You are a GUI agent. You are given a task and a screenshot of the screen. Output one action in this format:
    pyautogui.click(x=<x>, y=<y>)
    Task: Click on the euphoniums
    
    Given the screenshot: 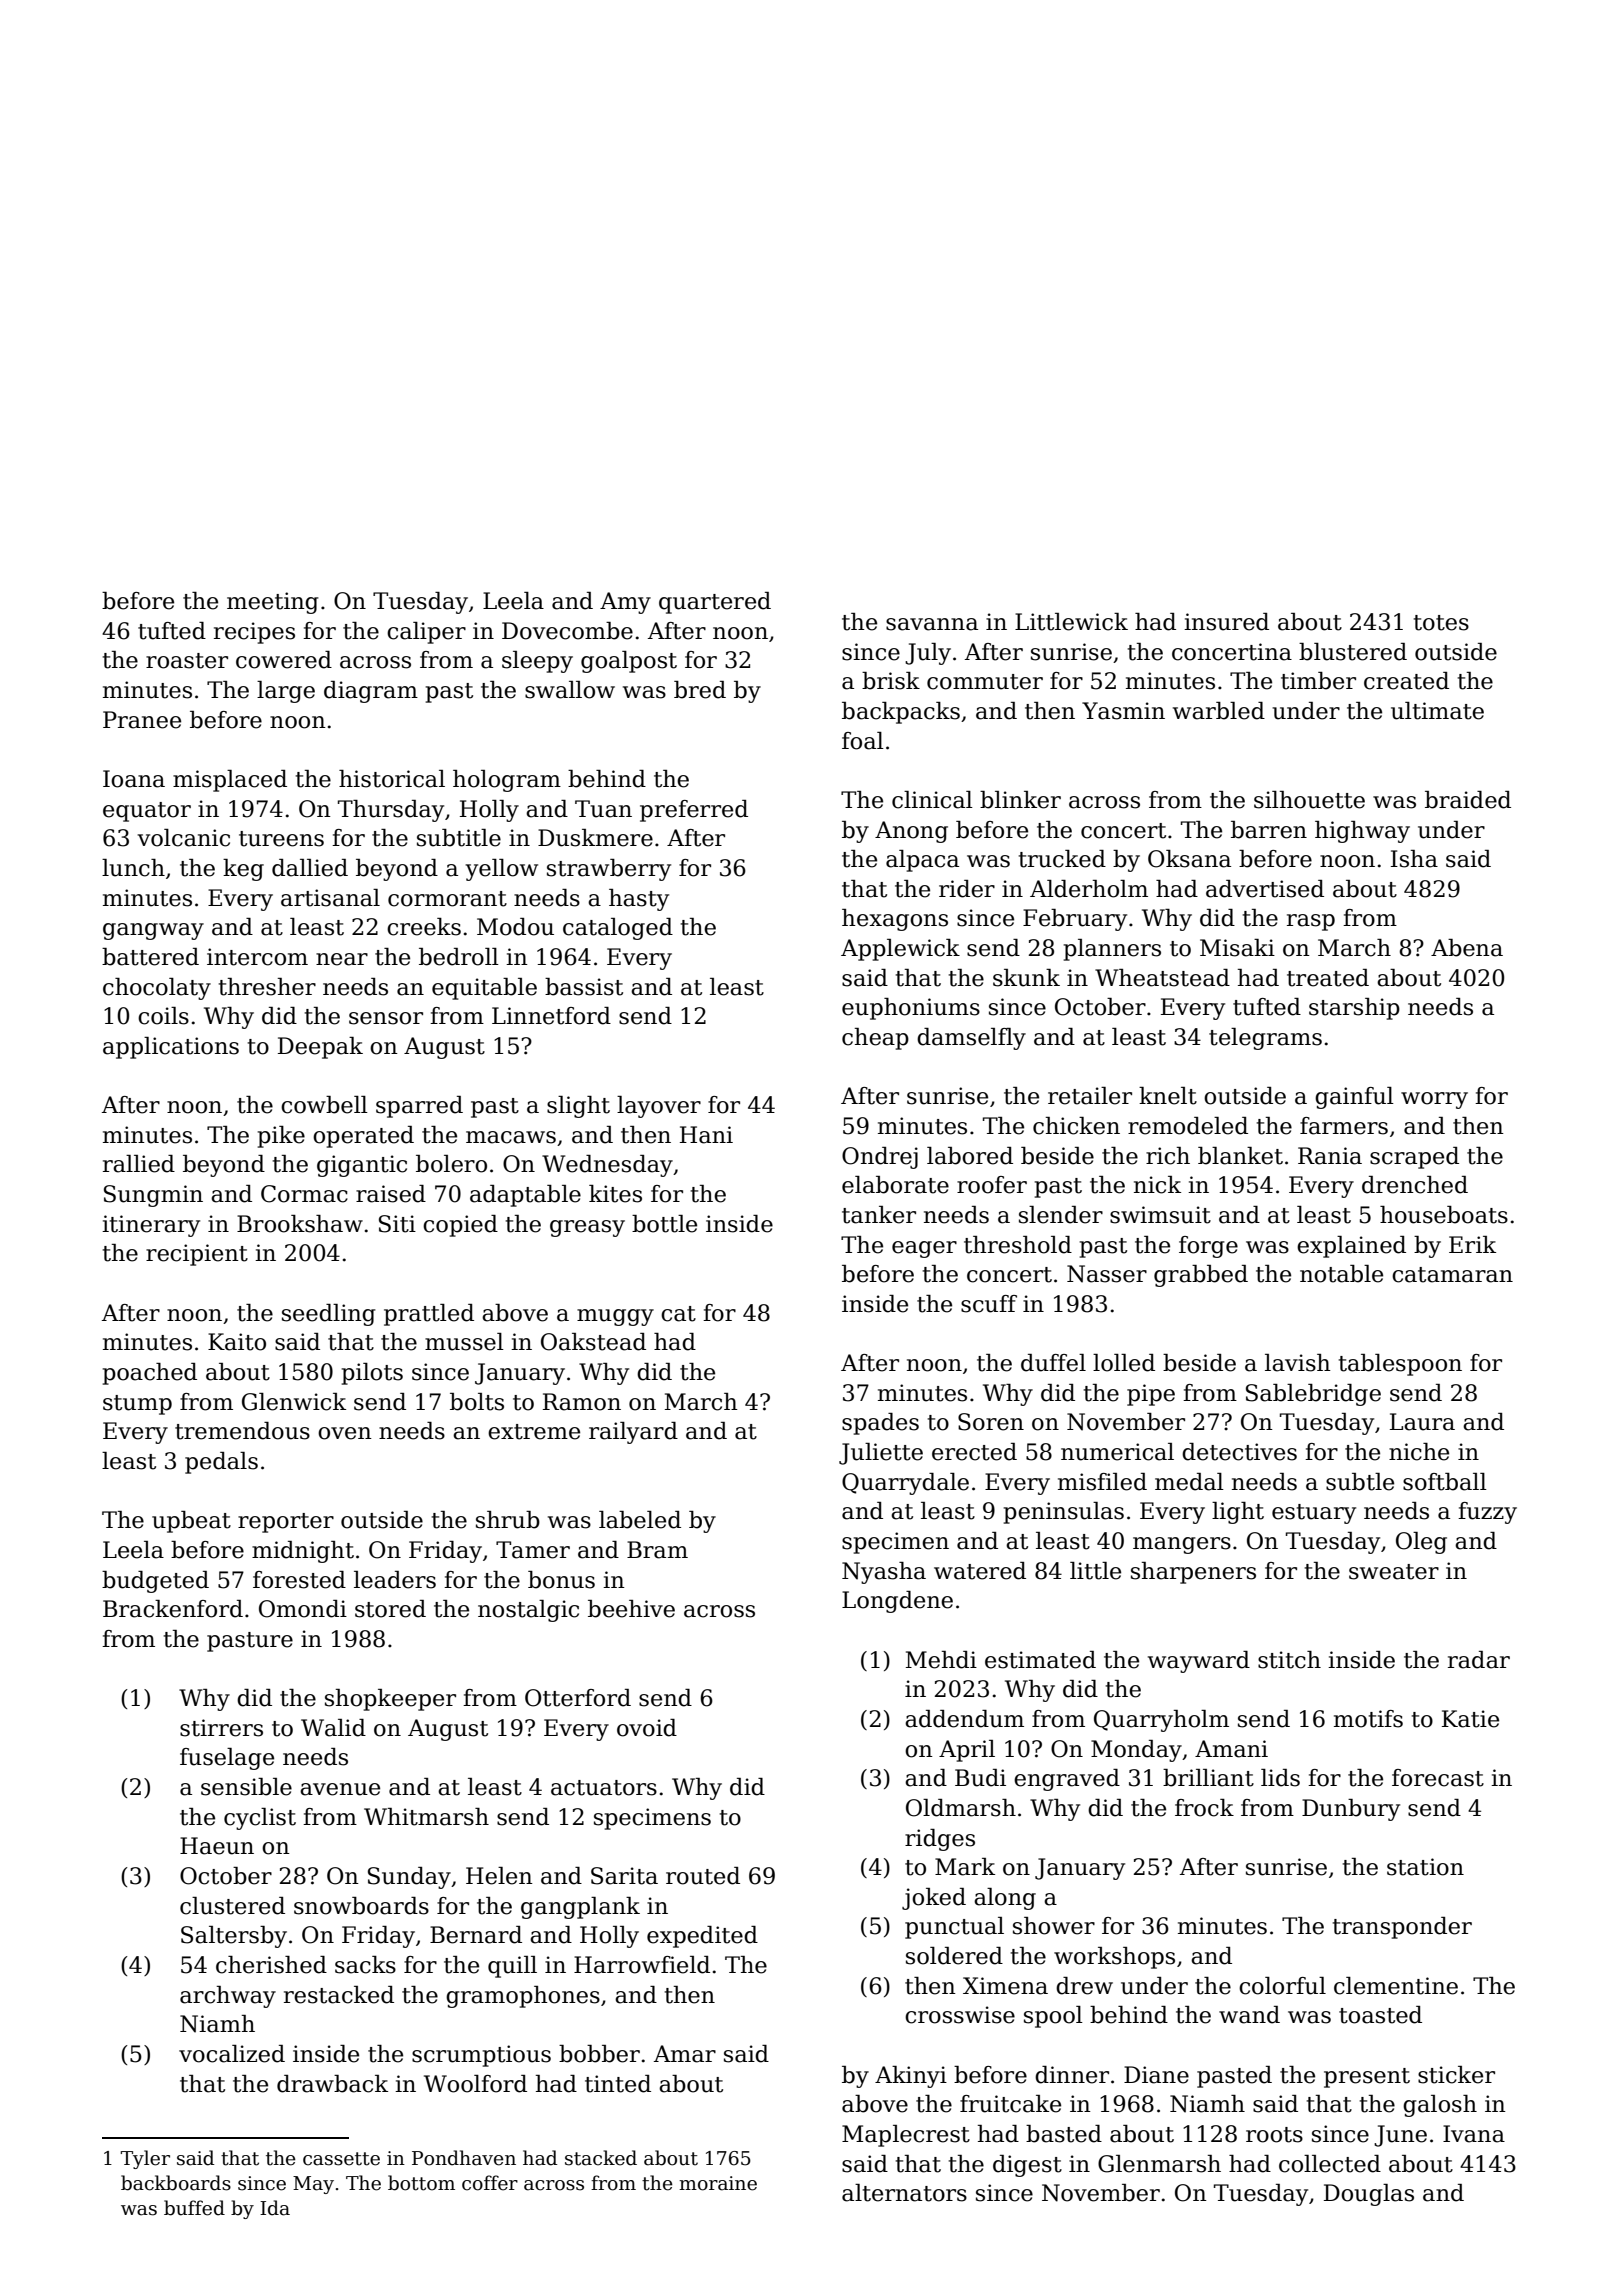 What is the action you would take?
    pyautogui.click(x=911, y=1009)
